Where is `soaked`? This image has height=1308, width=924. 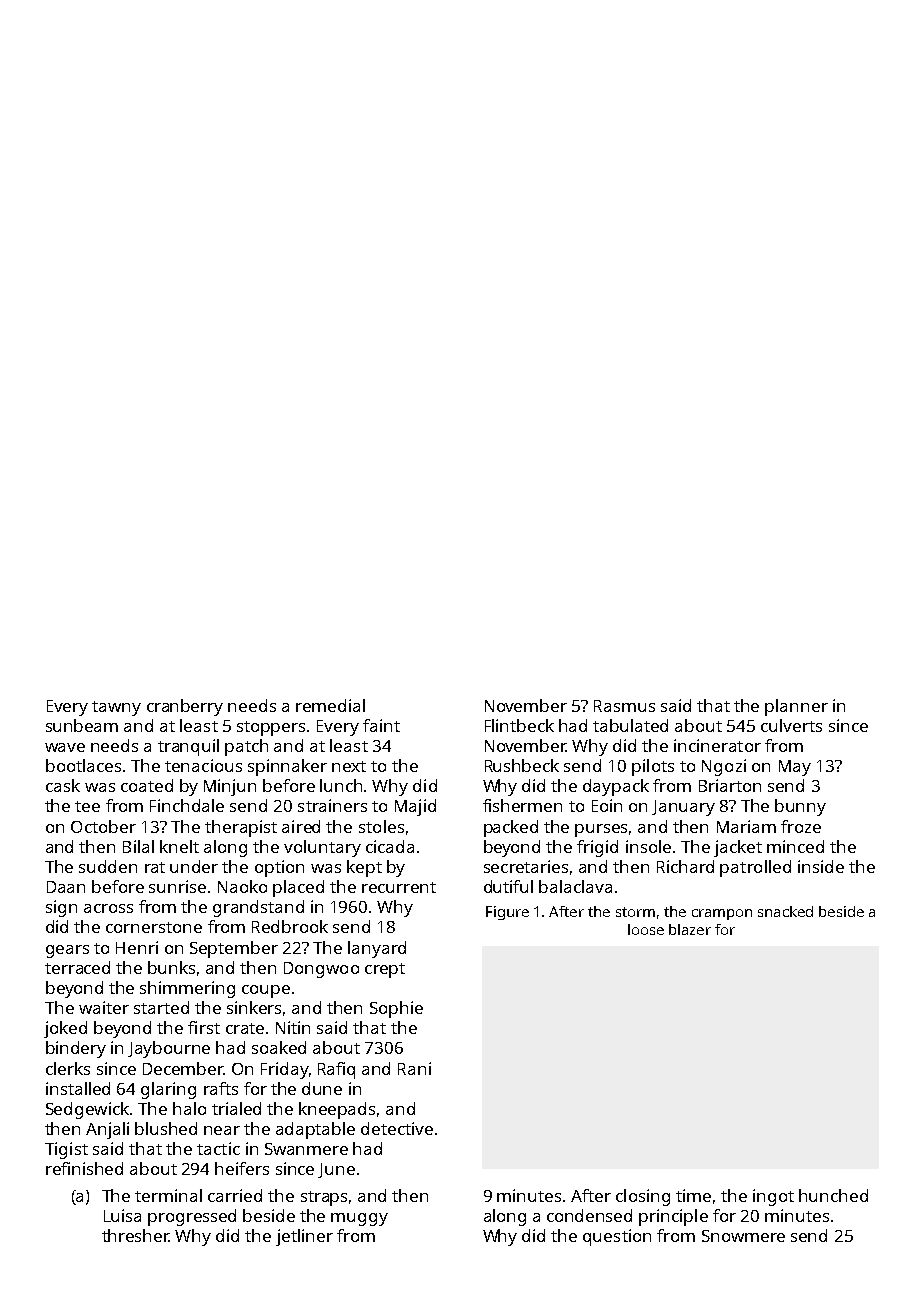 soaked is located at coordinates (279, 1047).
